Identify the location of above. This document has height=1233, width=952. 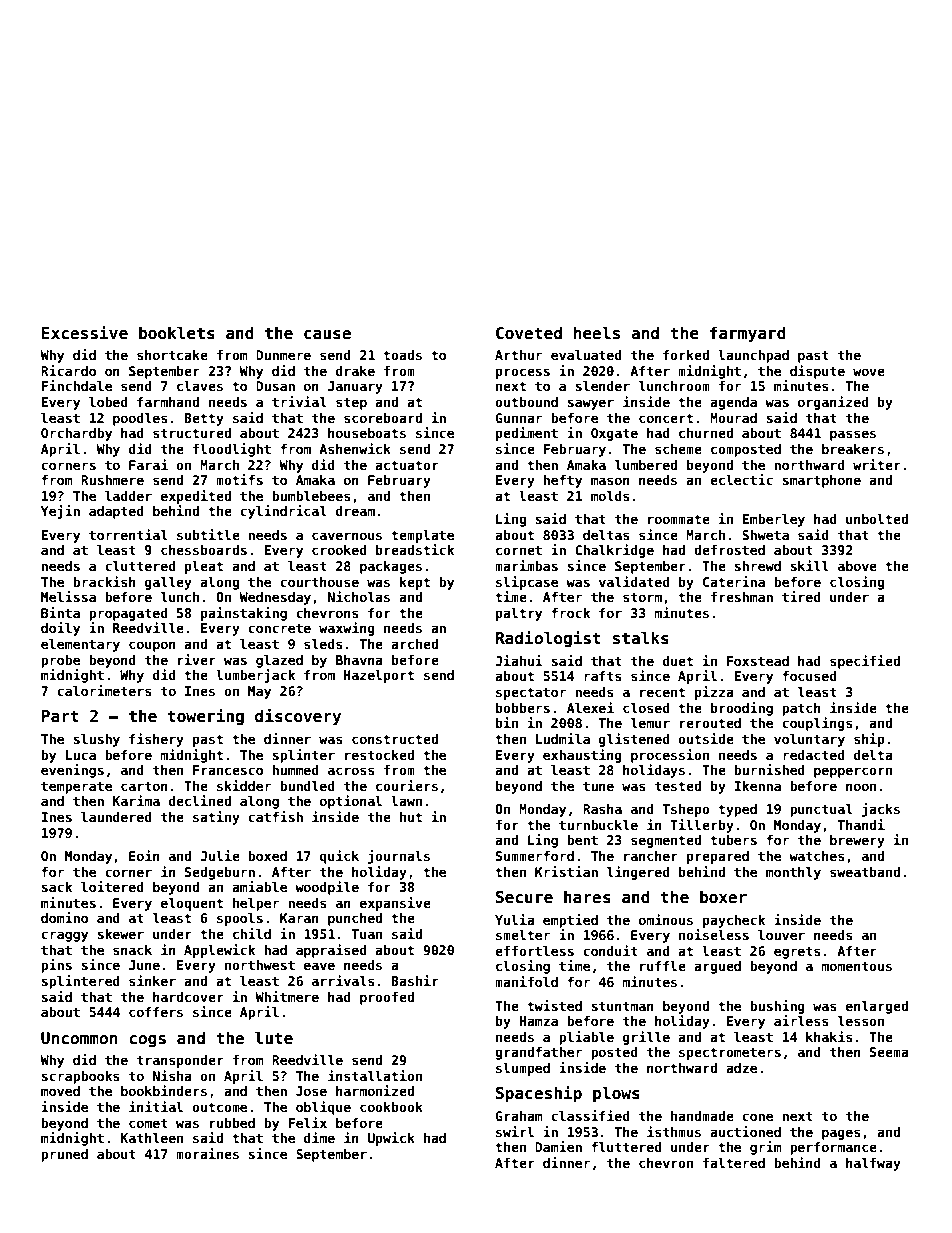
(857, 566).
